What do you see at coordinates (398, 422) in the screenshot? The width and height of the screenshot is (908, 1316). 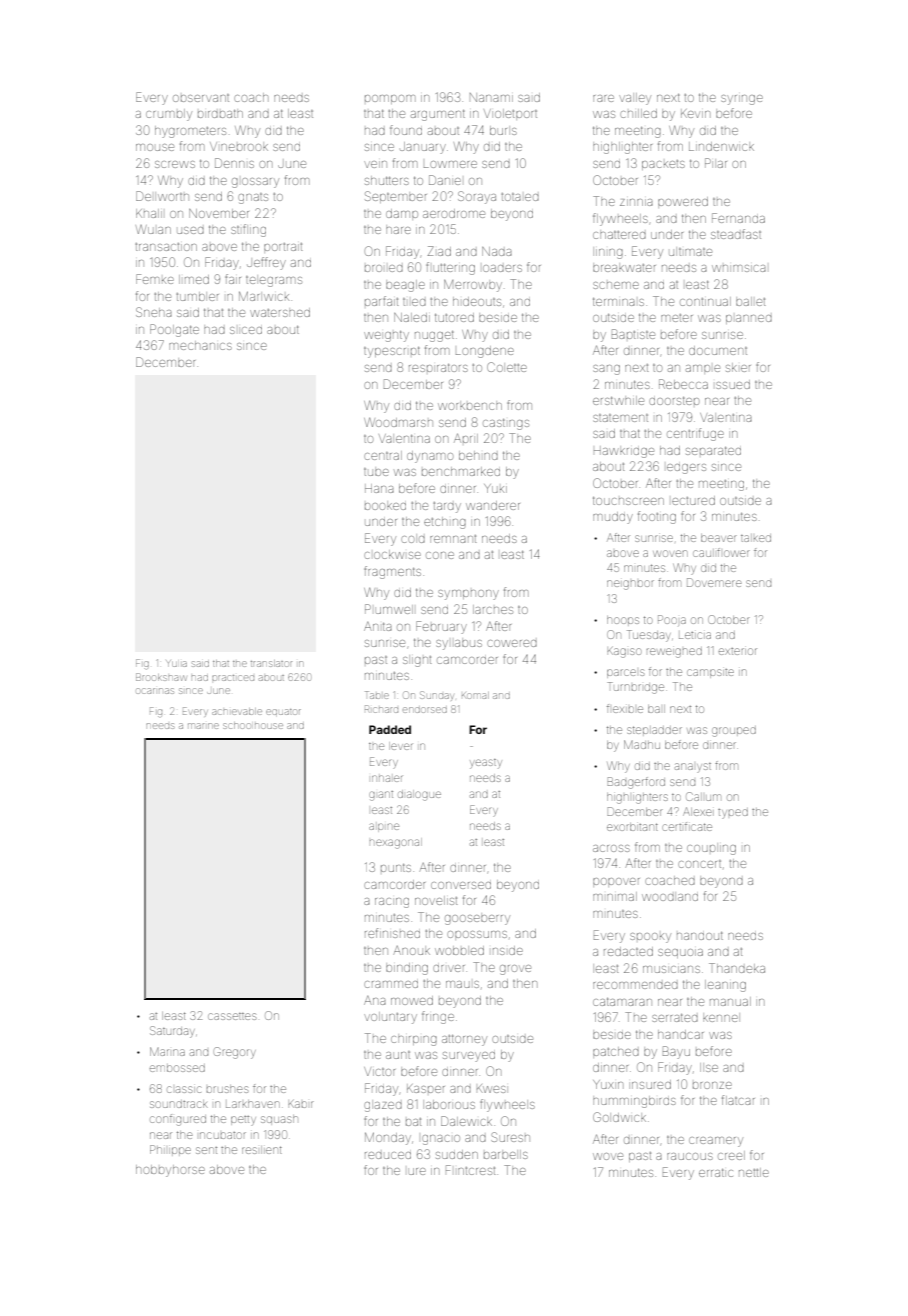 I see `Woodmarsh` at bounding box center [398, 422].
